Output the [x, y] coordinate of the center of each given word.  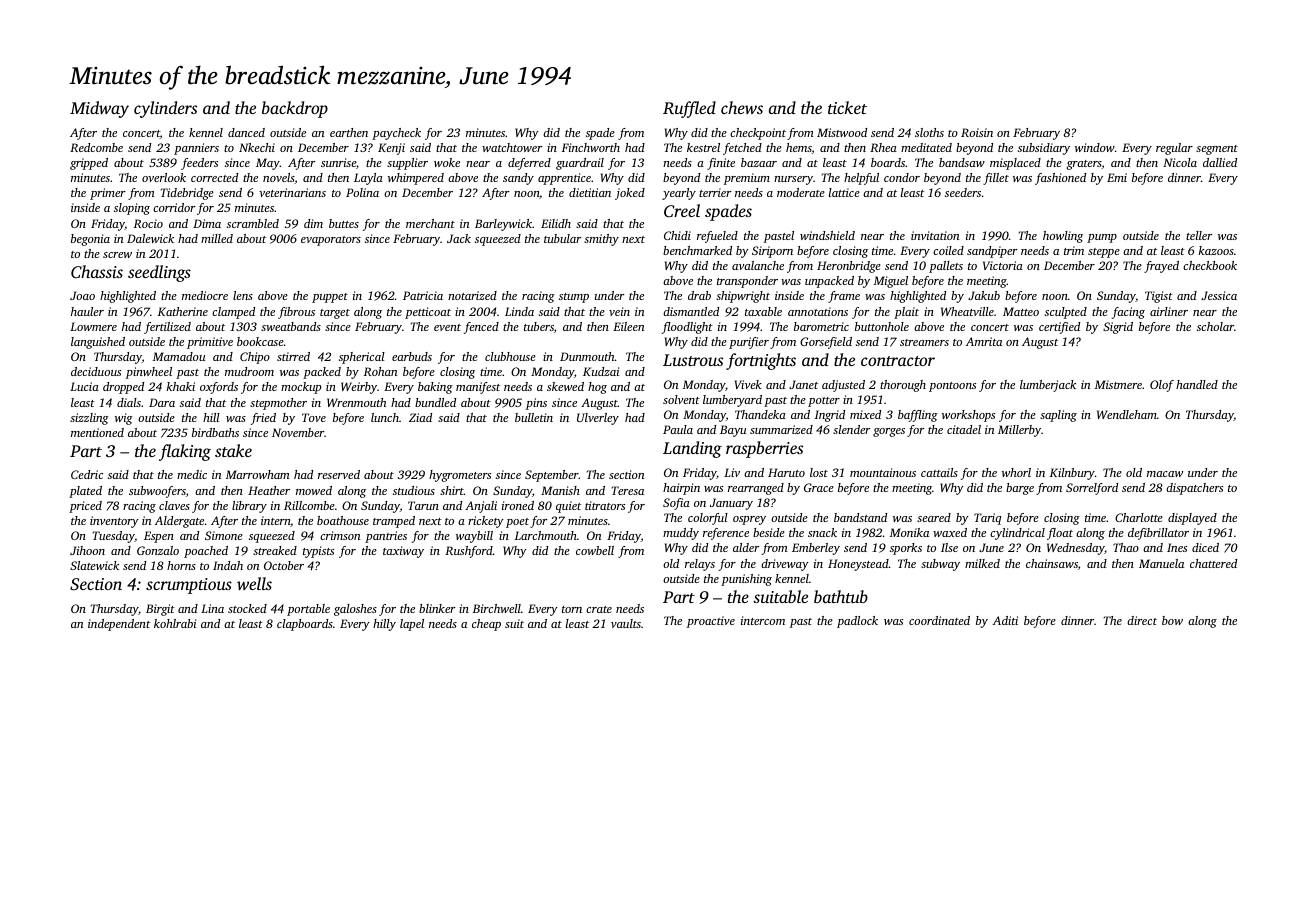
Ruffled [689, 109]
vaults [626, 623]
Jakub [984, 295]
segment [1217, 150]
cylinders [165, 109]
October [284, 565]
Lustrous [693, 360]
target [335, 314]
